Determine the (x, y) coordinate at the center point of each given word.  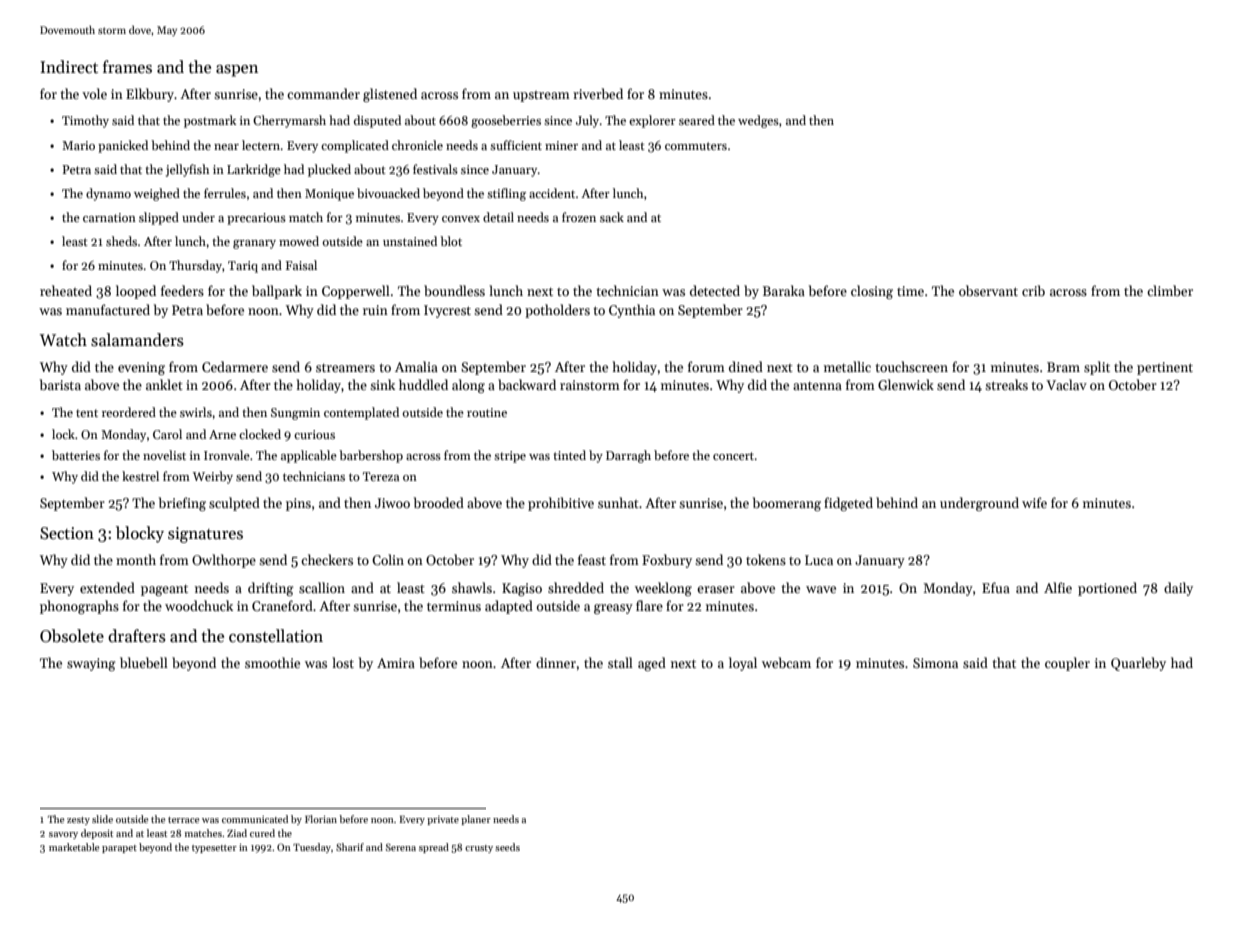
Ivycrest (447, 311)
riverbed (598, 93)
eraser (716, 589)
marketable (74, 847)
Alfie (1058, 587)
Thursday (195, 266)
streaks (1006, 384)
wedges (758, 121)
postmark (210, 121)
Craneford (282, 605)
